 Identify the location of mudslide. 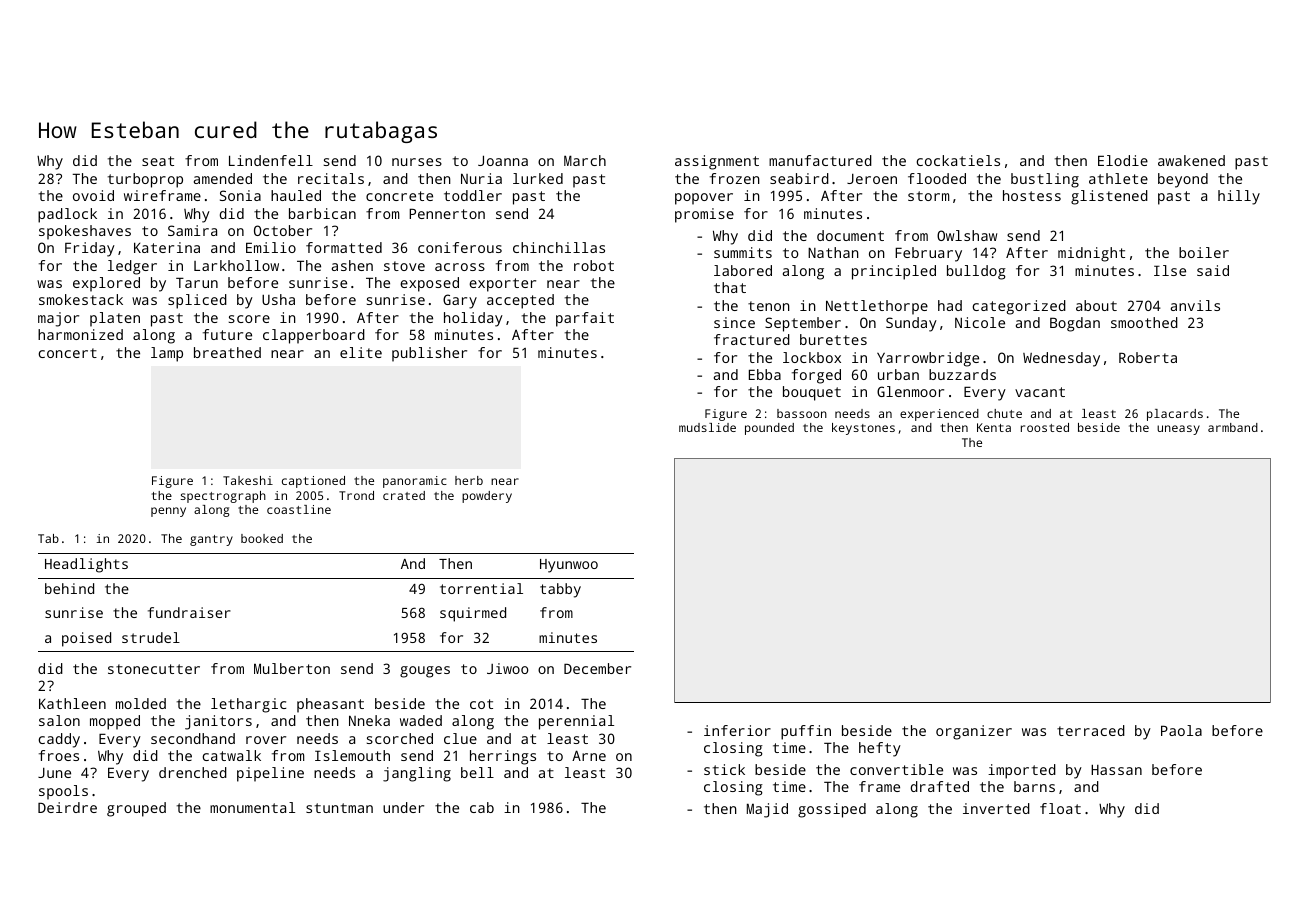
(707, 427).
